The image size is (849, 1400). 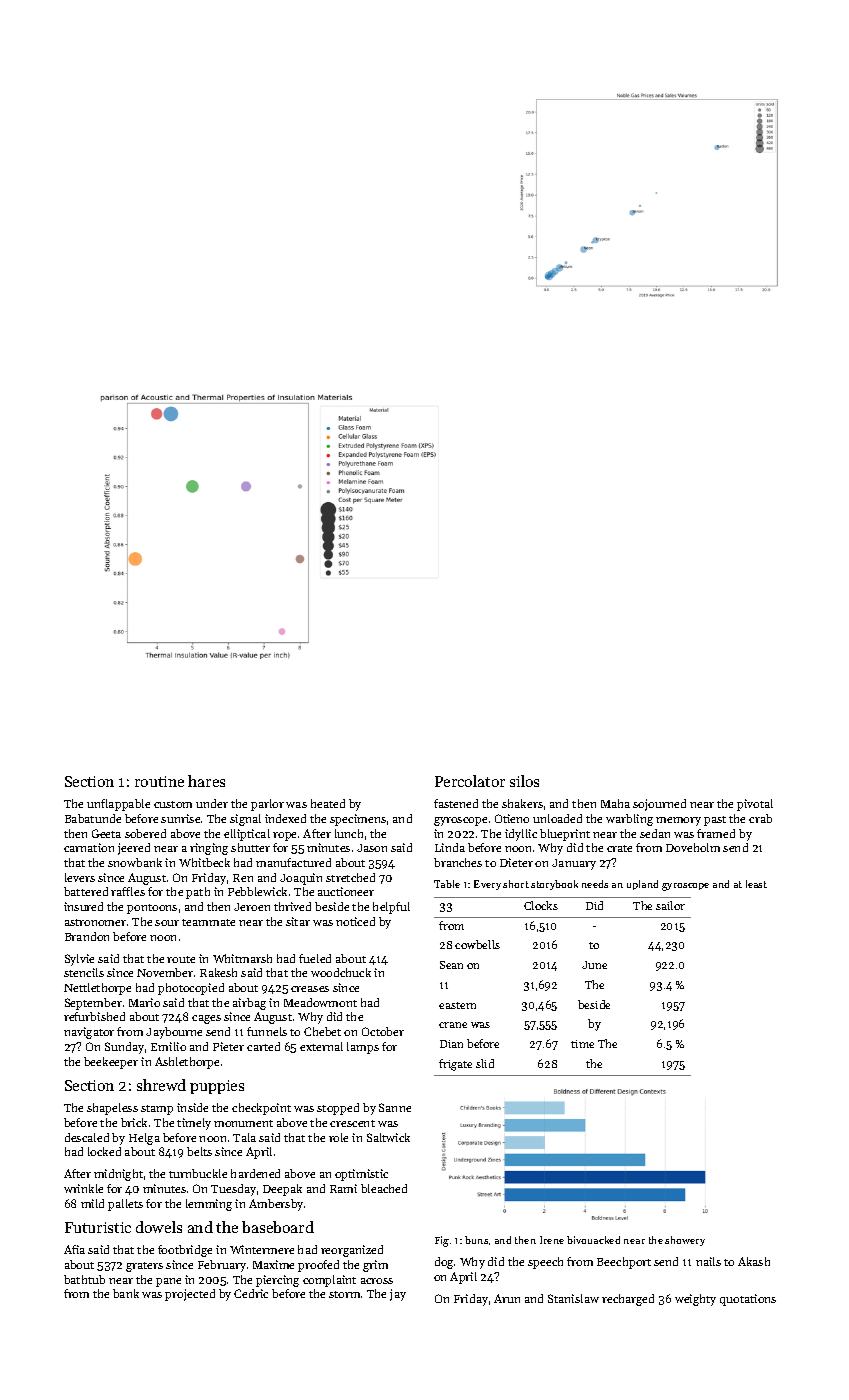 What do you see at coordinates (695, 1300) in the image?
I see `weighty` at bounding box center [695, 1300].
